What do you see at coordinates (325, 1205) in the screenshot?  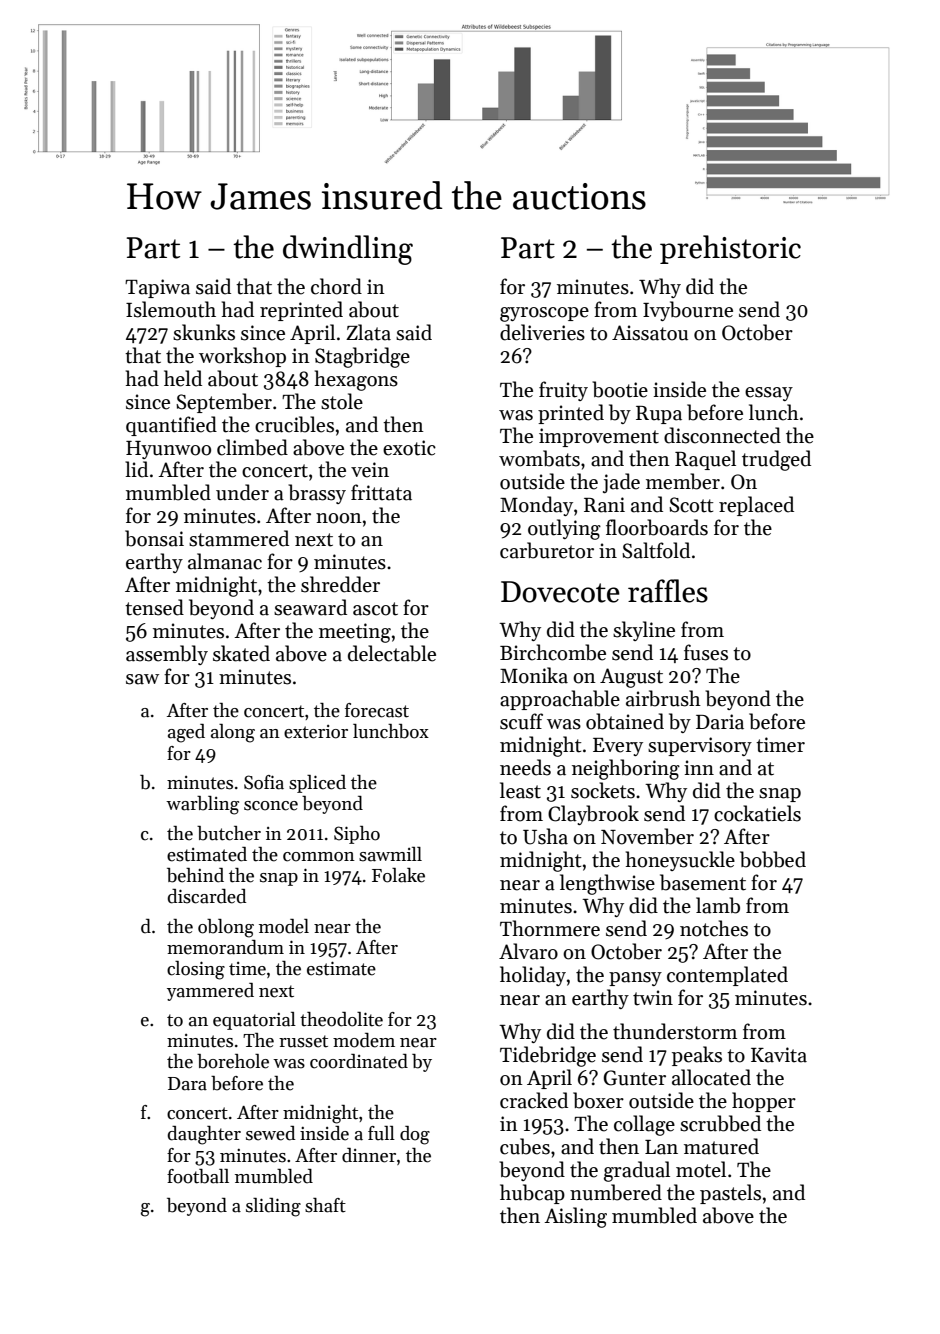 I see `shaft` at bounding box center [325, 1205].
